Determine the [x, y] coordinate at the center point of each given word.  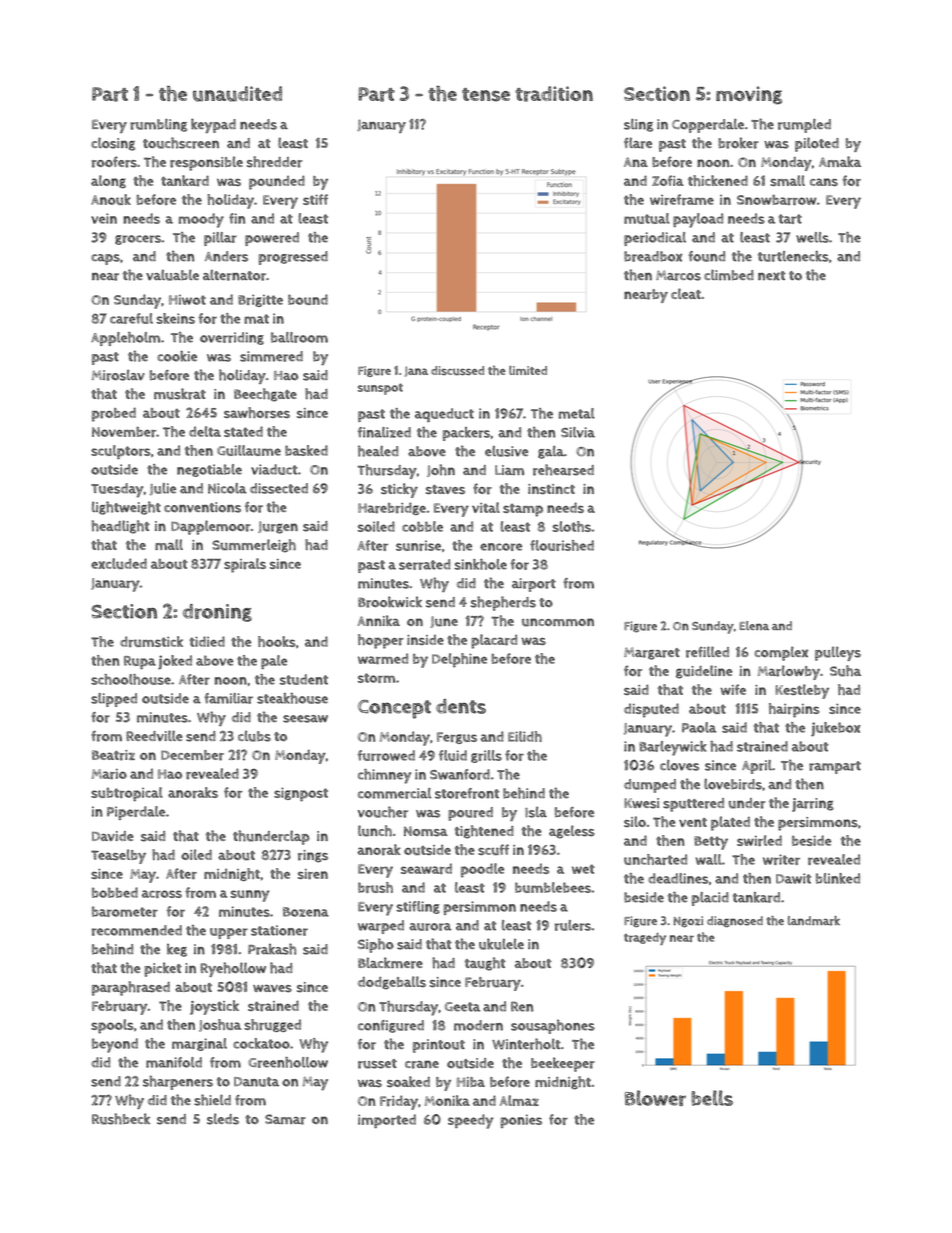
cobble [422, 526]
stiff [315, 199]
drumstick [151, 641]
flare [638, 143]
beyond [115, 1045]
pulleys [838, 653]
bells [712, 1098]
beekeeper [563, 1064]
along [108, 181]
